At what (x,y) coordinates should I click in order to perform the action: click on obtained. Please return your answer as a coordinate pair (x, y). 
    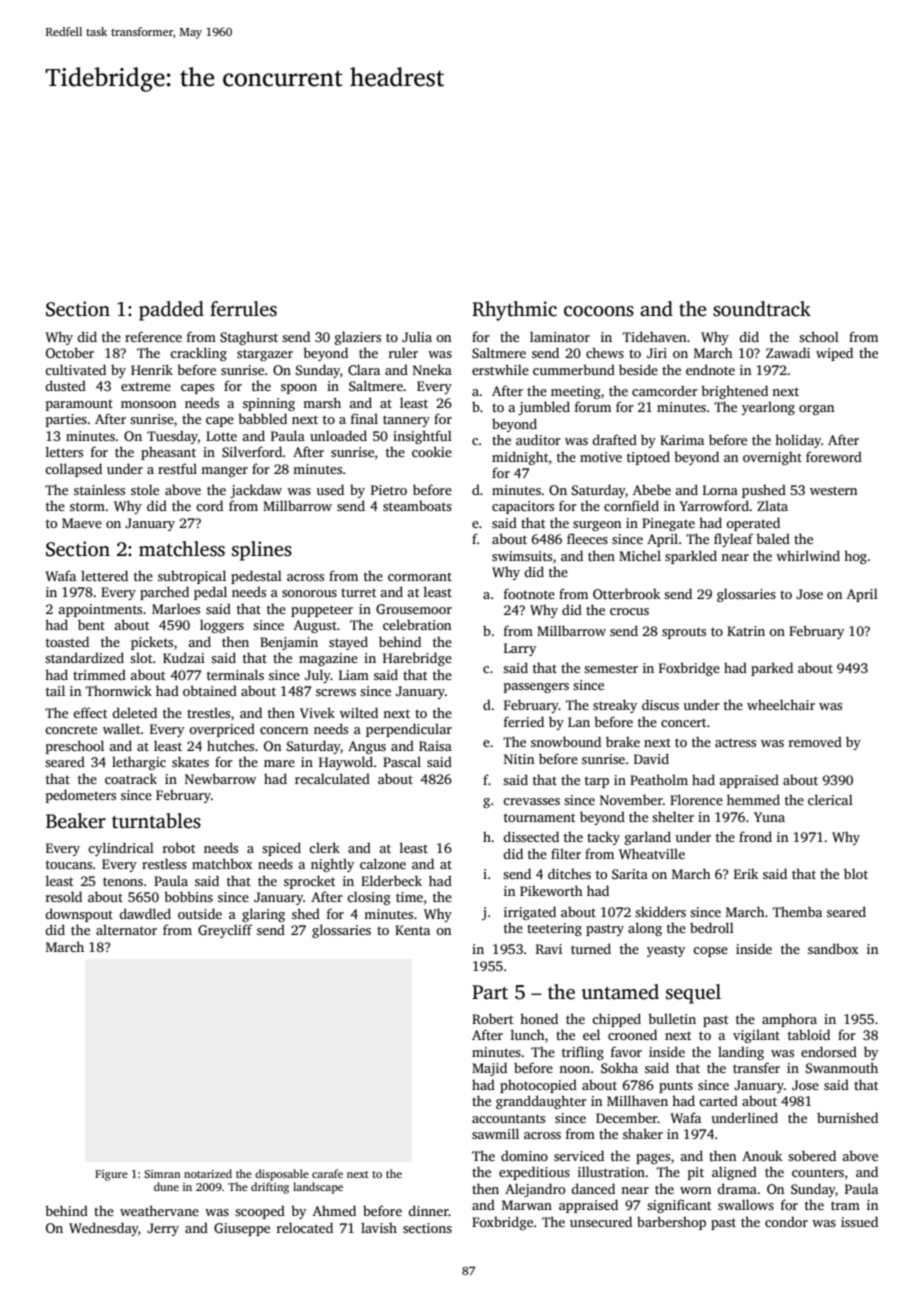
    Looking at the image, I should click on (210, 690).
